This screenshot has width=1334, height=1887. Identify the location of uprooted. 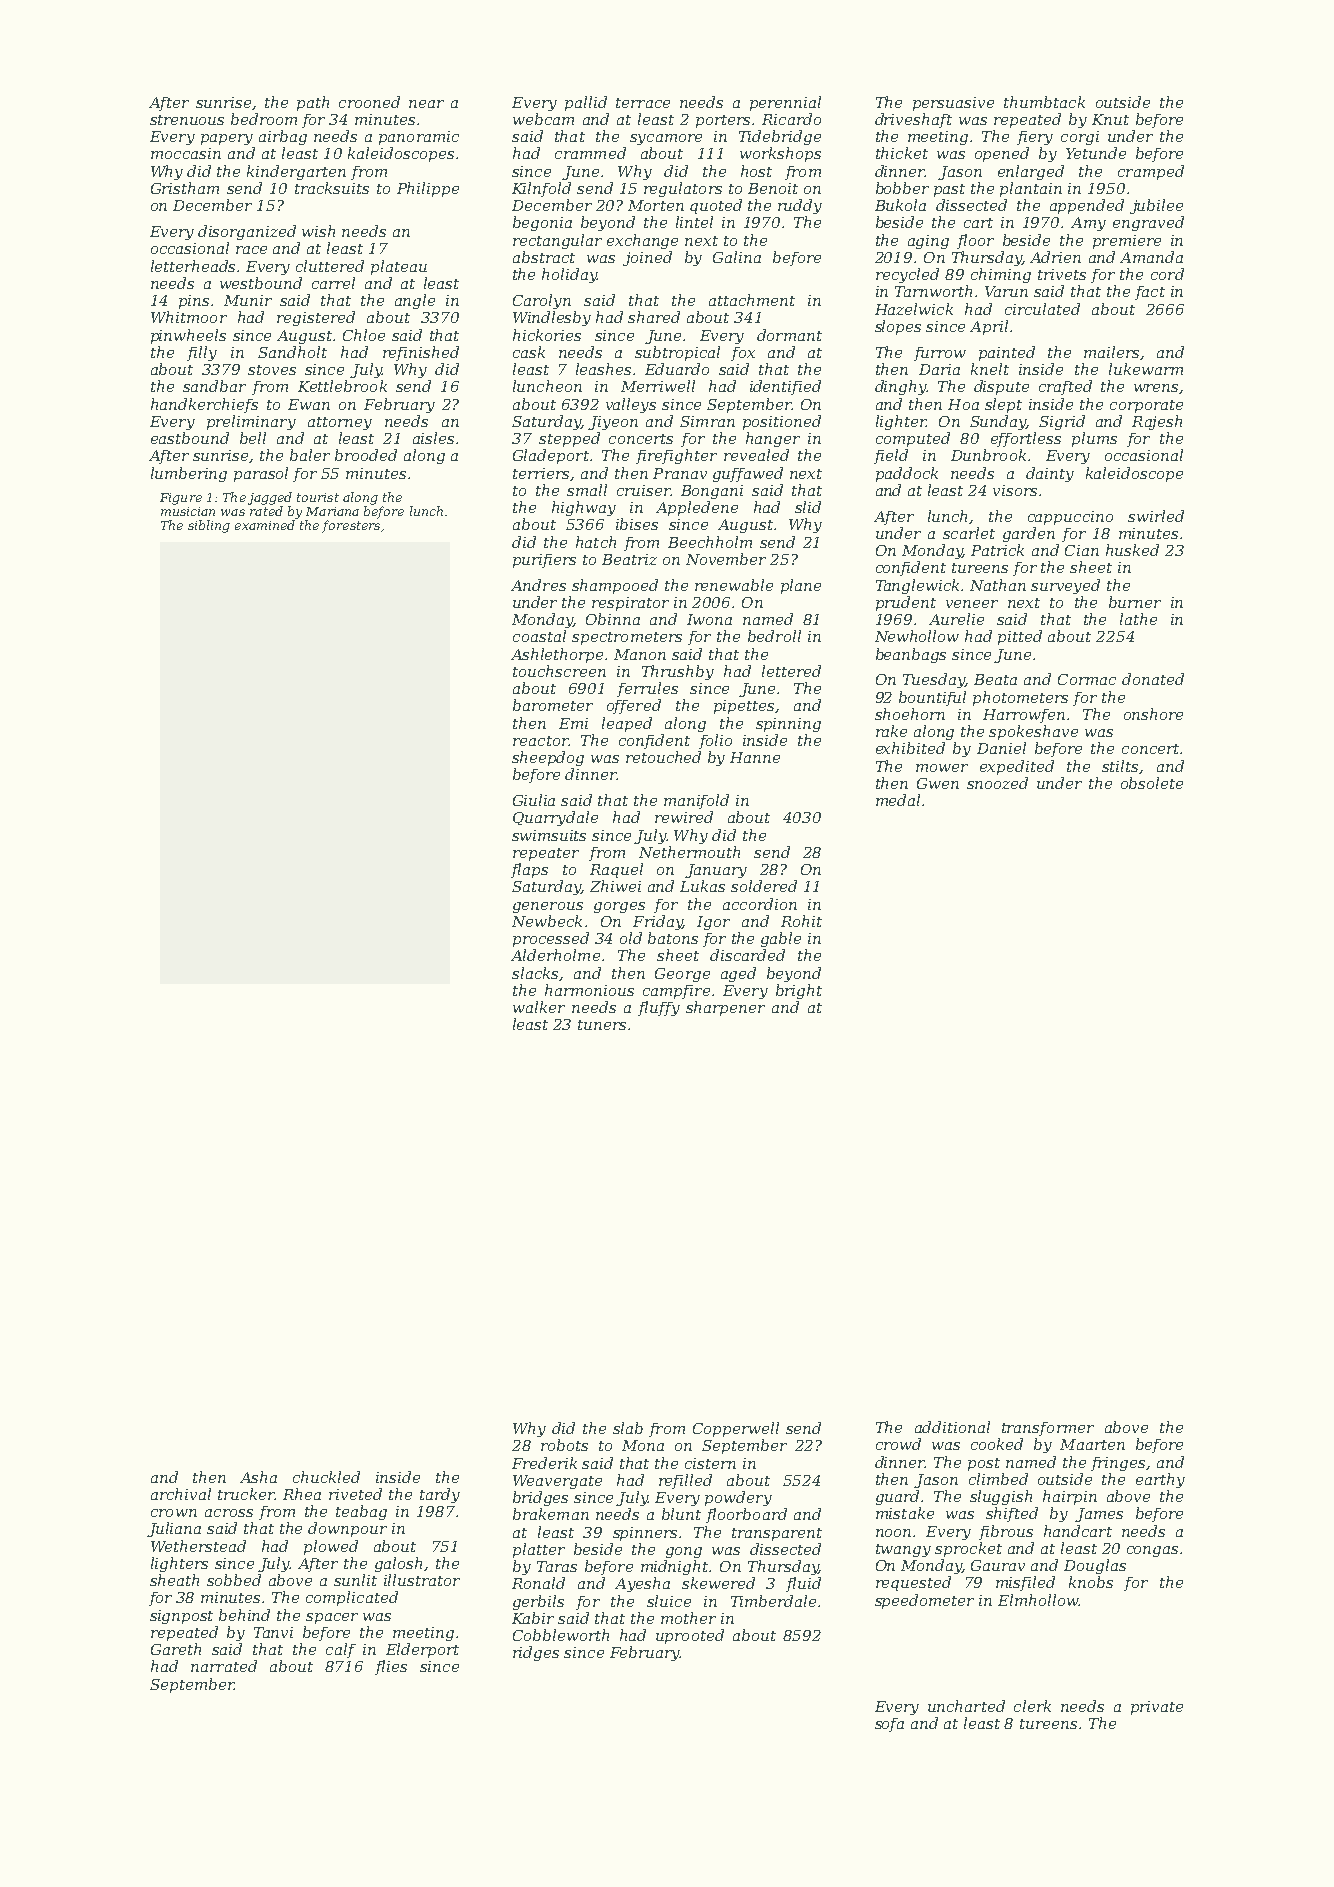
(690, 1636).
